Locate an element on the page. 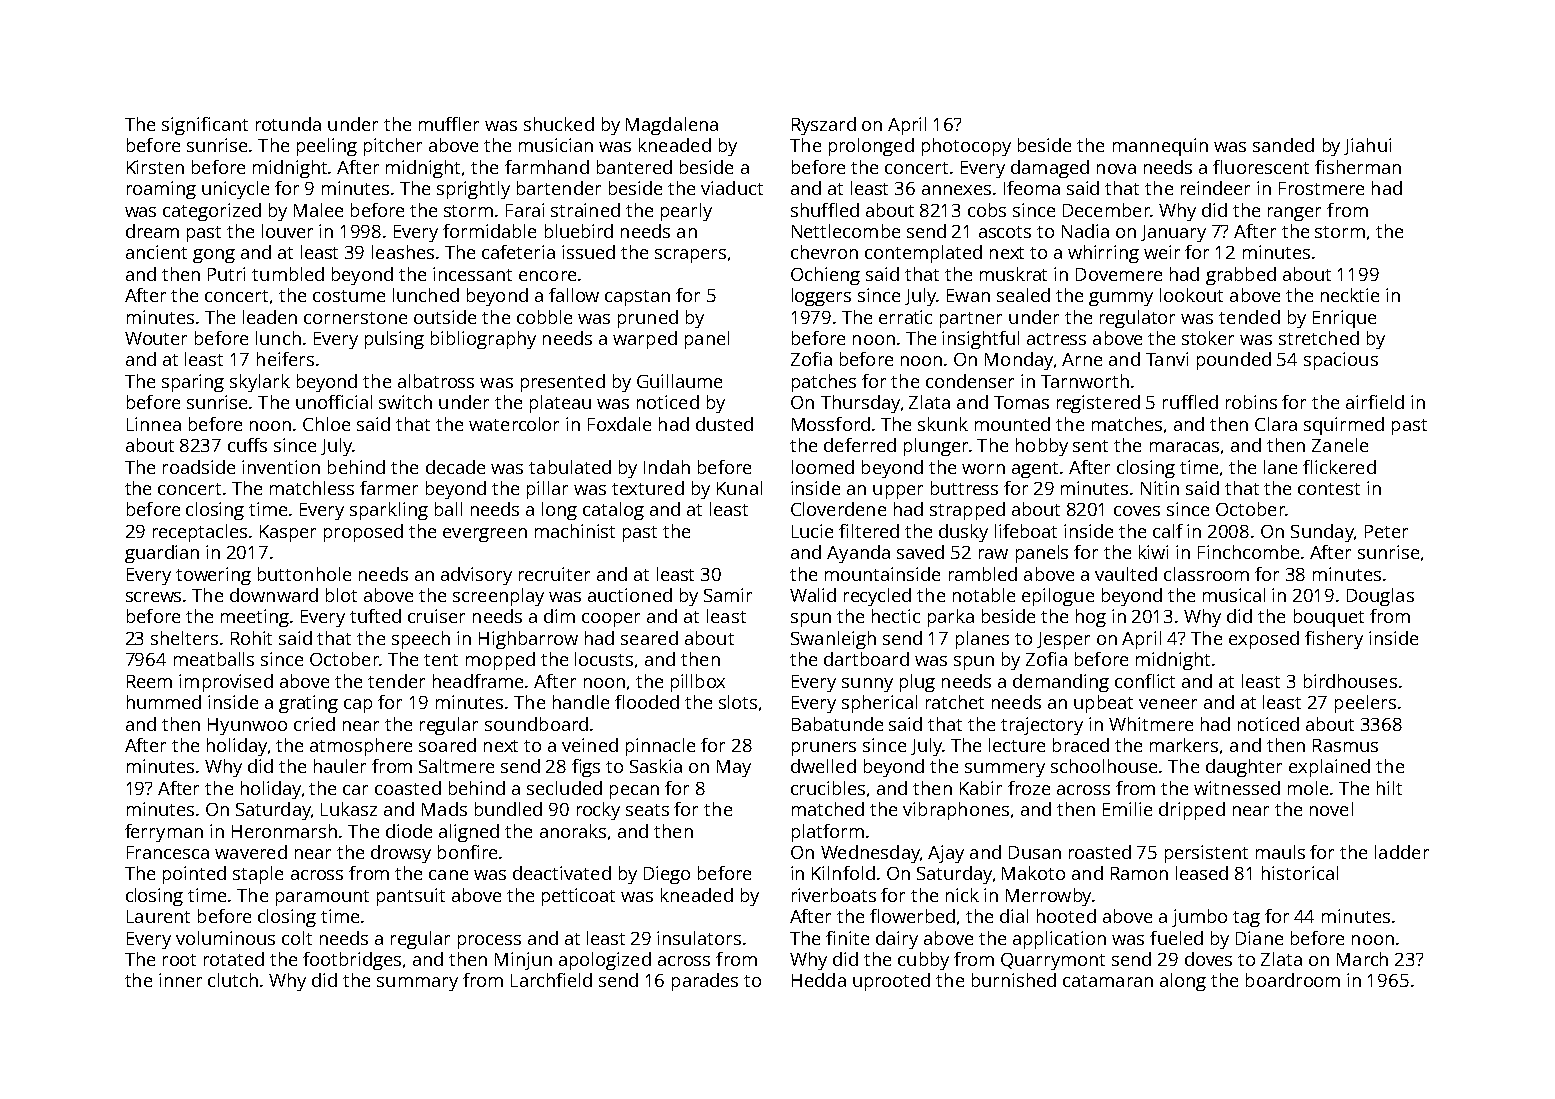 This page has width=1555, height=1099. pantsuit is located at coordinates (411, 897).
